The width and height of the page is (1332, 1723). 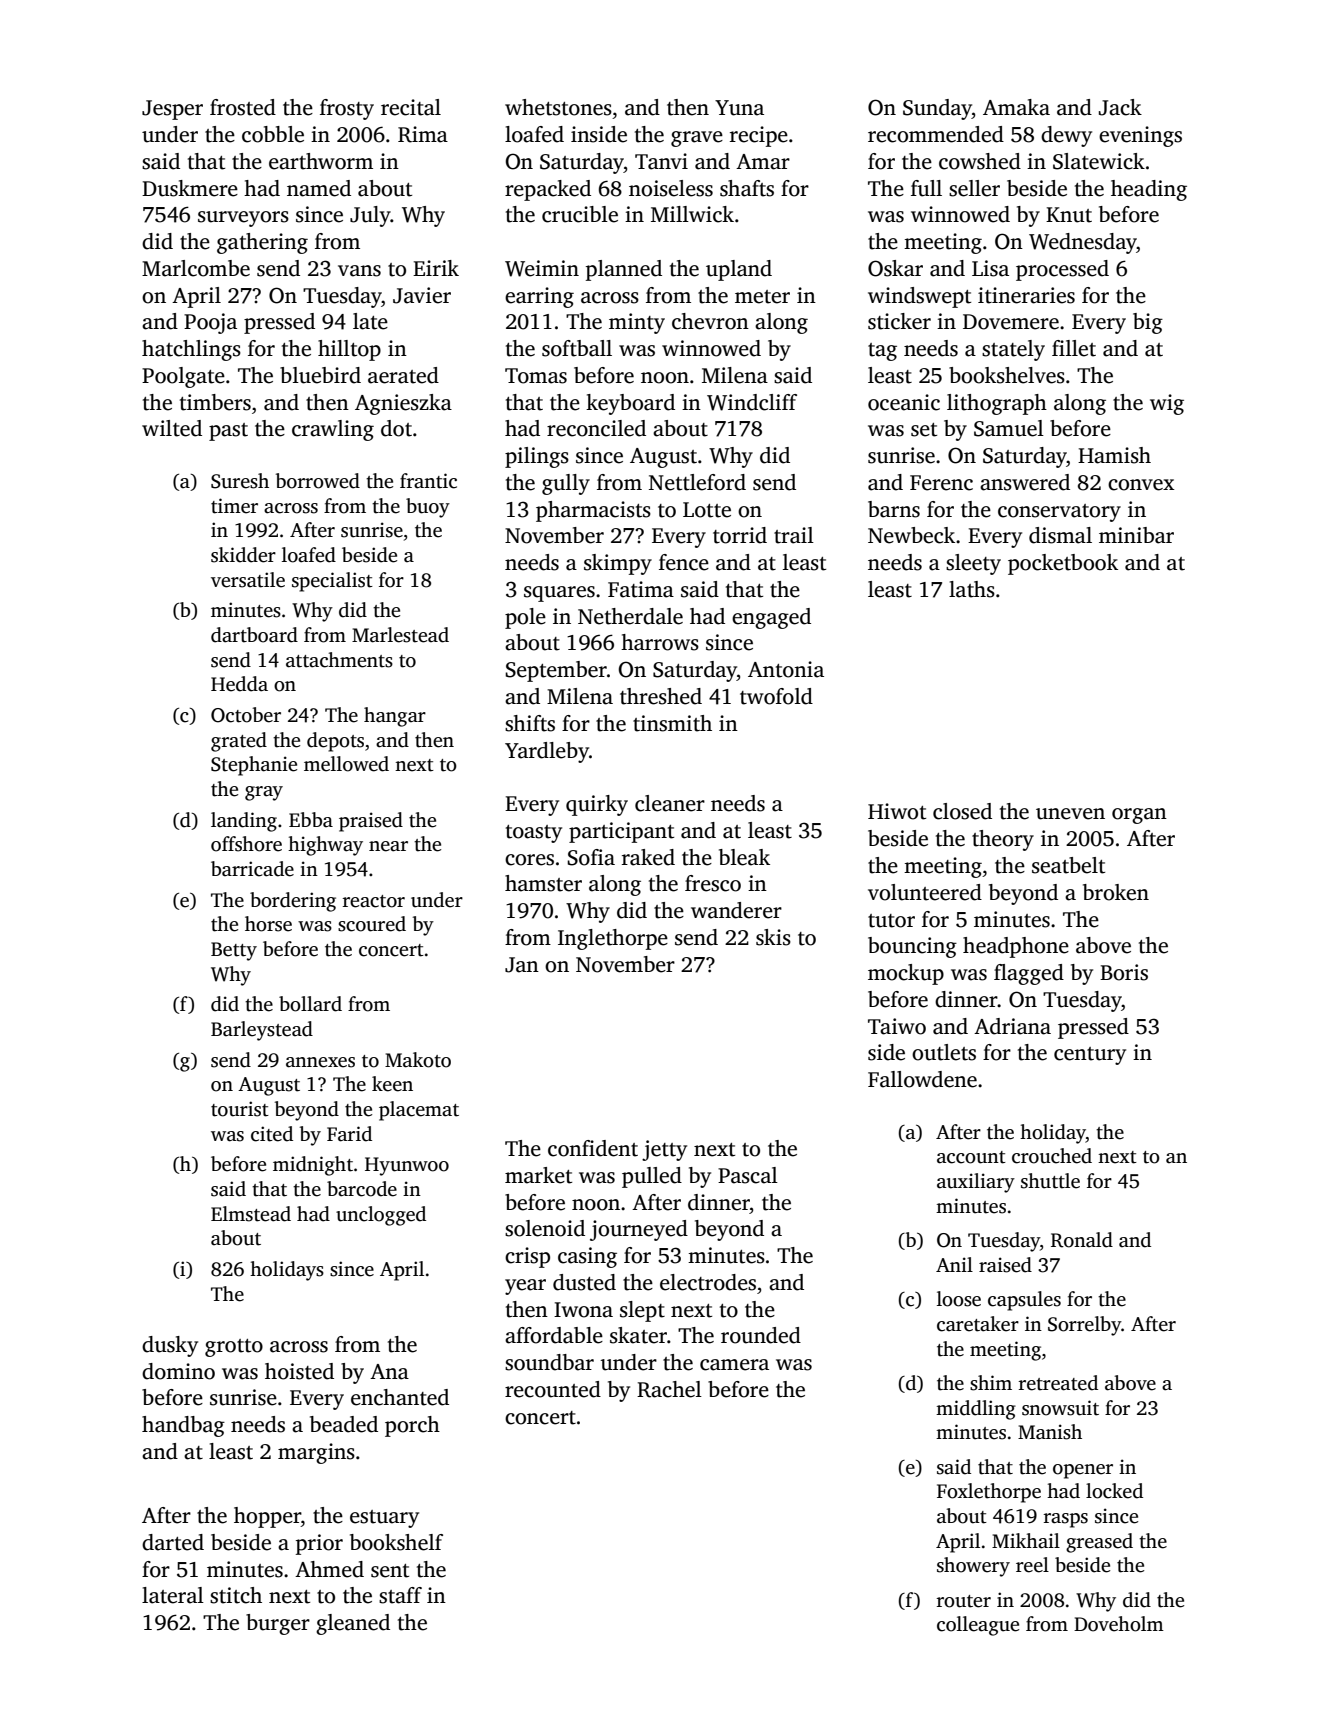 What do you see at coordinates (243, 107) in the page?
I see `frosted` at bounding box center [243, 107].
